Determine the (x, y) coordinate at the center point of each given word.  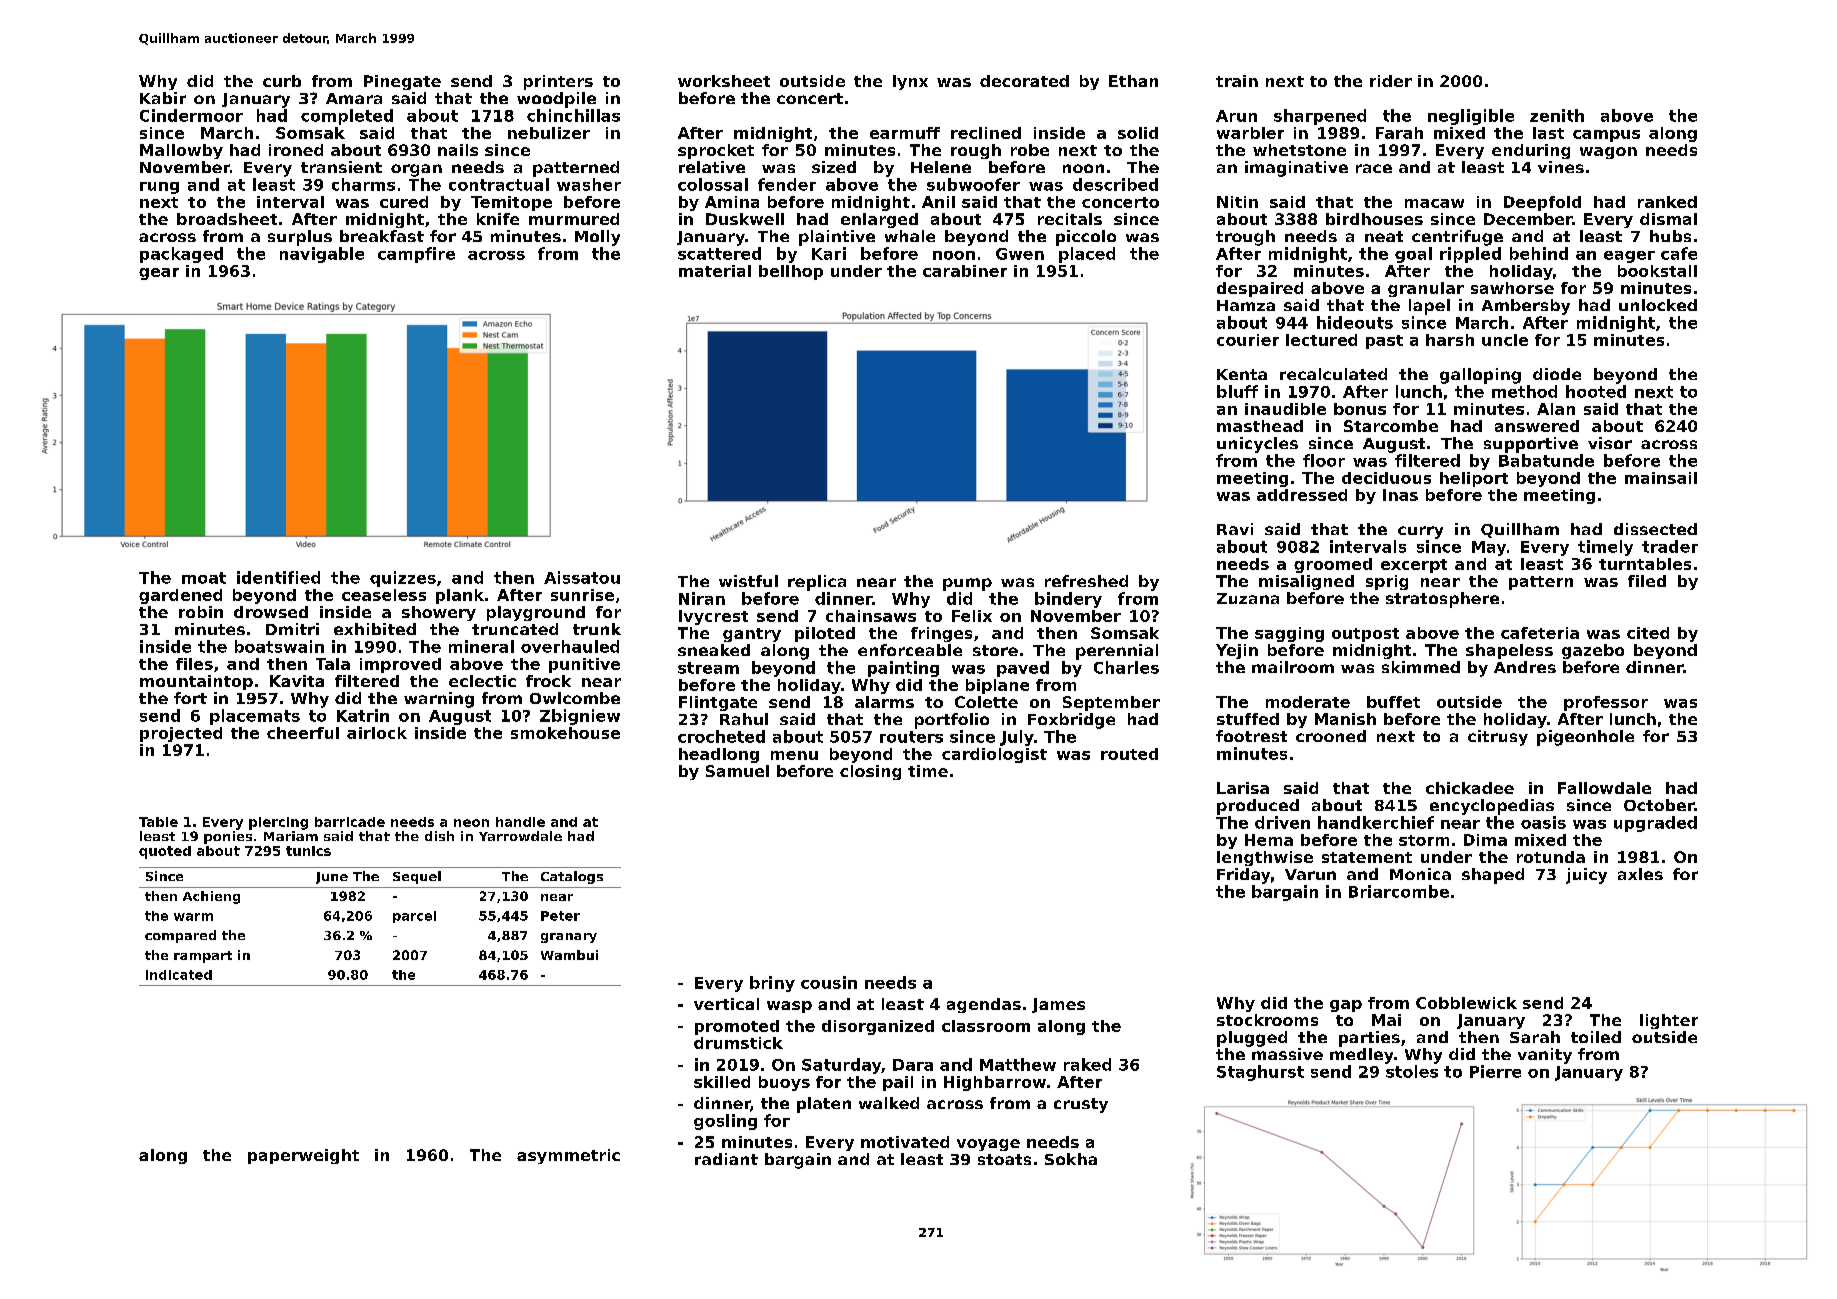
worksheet (724, 81)
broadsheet (227, 219)
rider (1391, 81)
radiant (726, 1159)
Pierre (1495, 1071)
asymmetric (568, 1156)
